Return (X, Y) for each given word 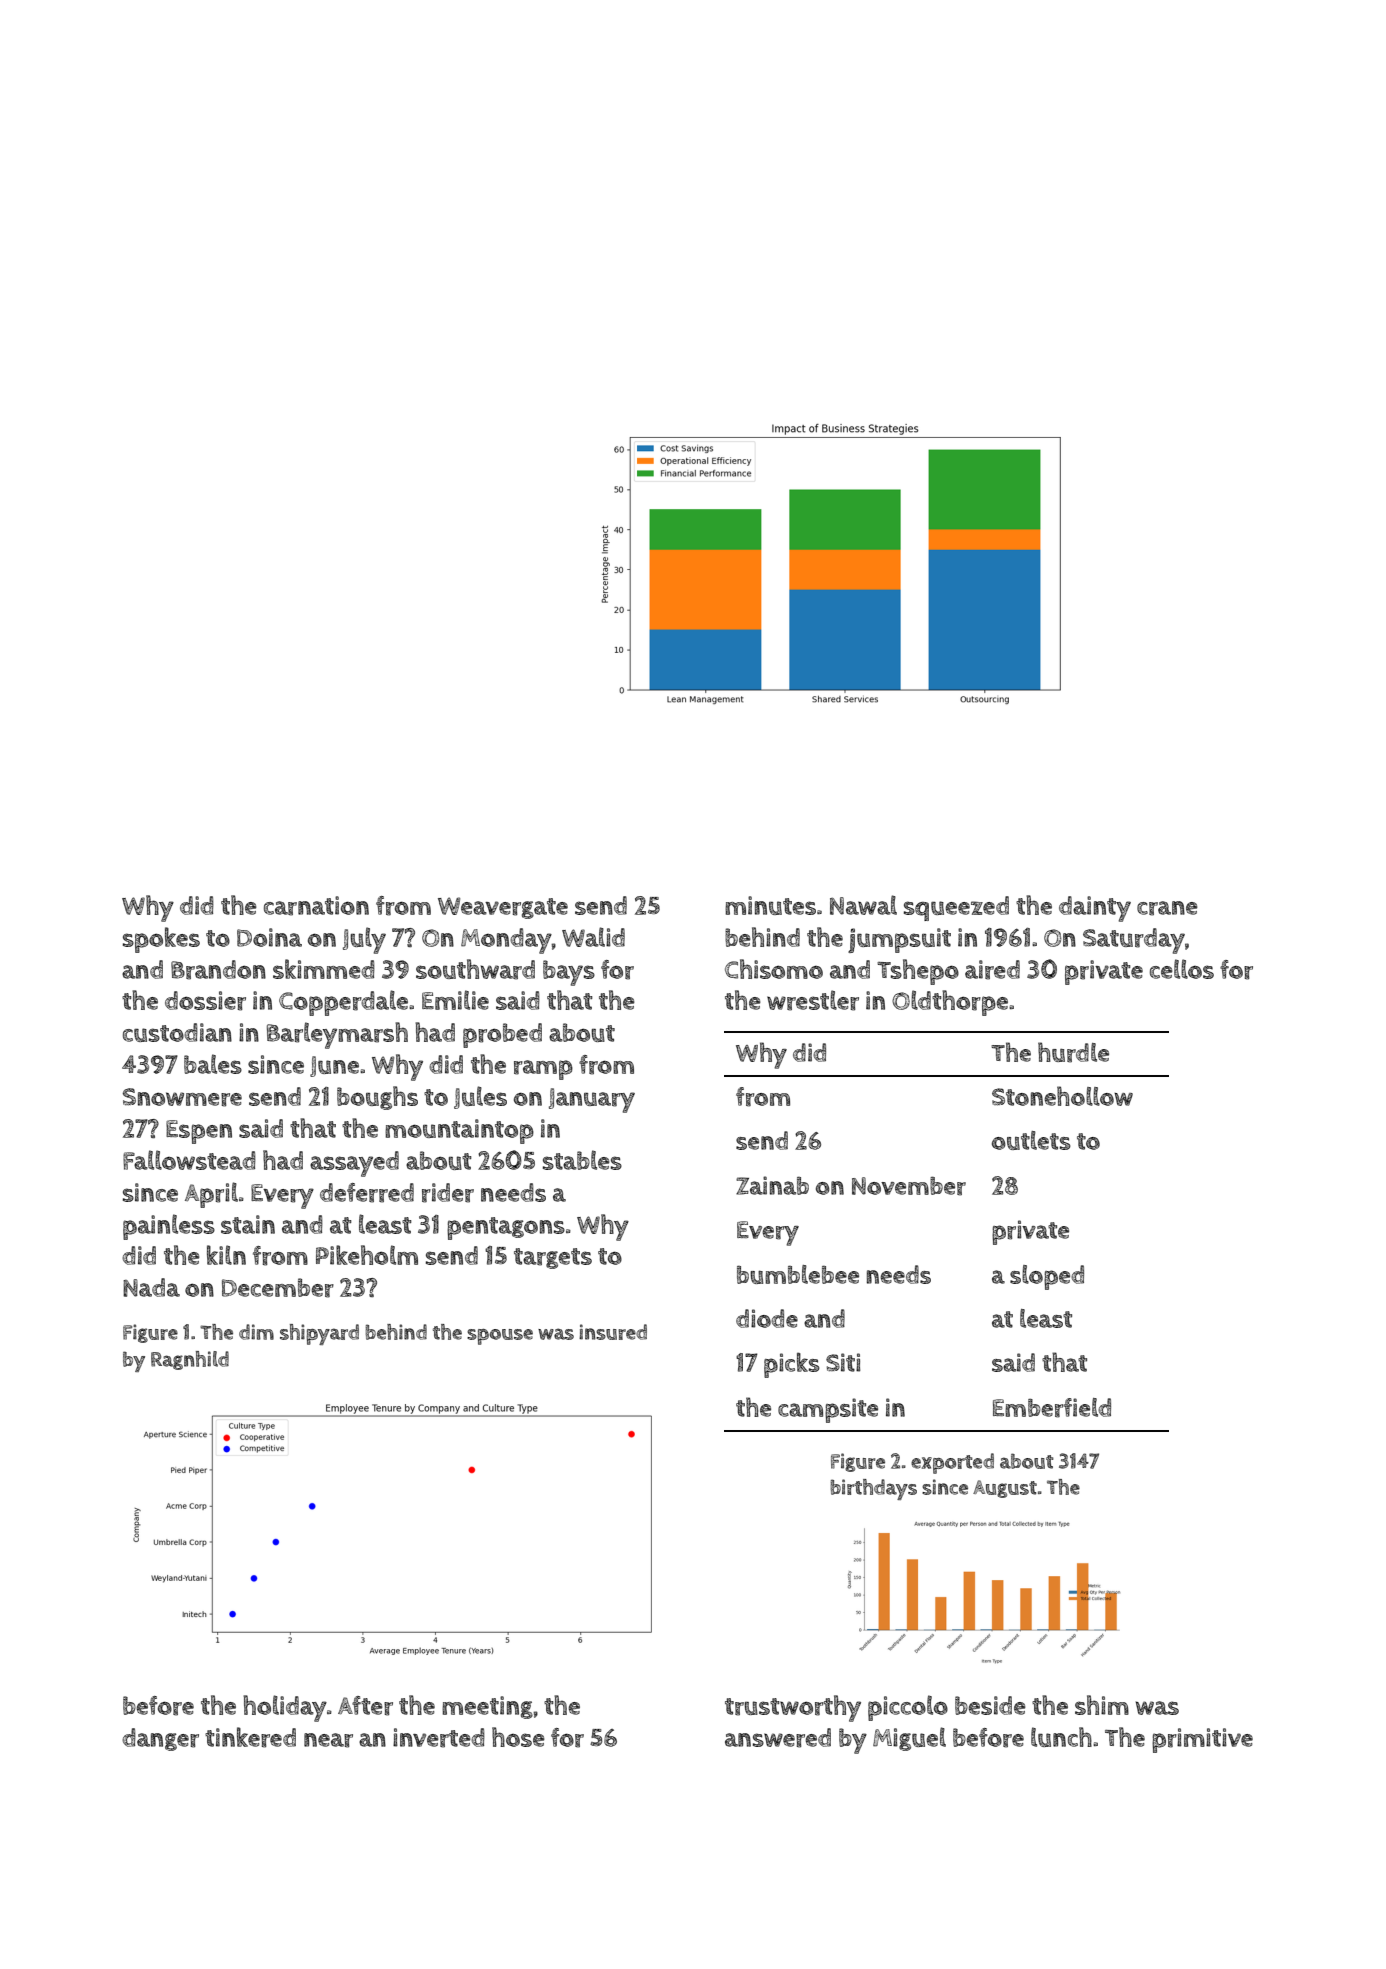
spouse (500, 1337)
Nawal (863, 905)
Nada (151, 1287)
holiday (285, 1708)
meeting (487, 1707)
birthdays (873, 1489)
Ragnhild (190, 1360)
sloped (1047, 1277)
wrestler (813, 1000)
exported (952, 1463)
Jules (480, 1097)
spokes (161, 940)
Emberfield (1052, 1408)
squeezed (956, 908)
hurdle (1073, 1052)
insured (613, 1332)
